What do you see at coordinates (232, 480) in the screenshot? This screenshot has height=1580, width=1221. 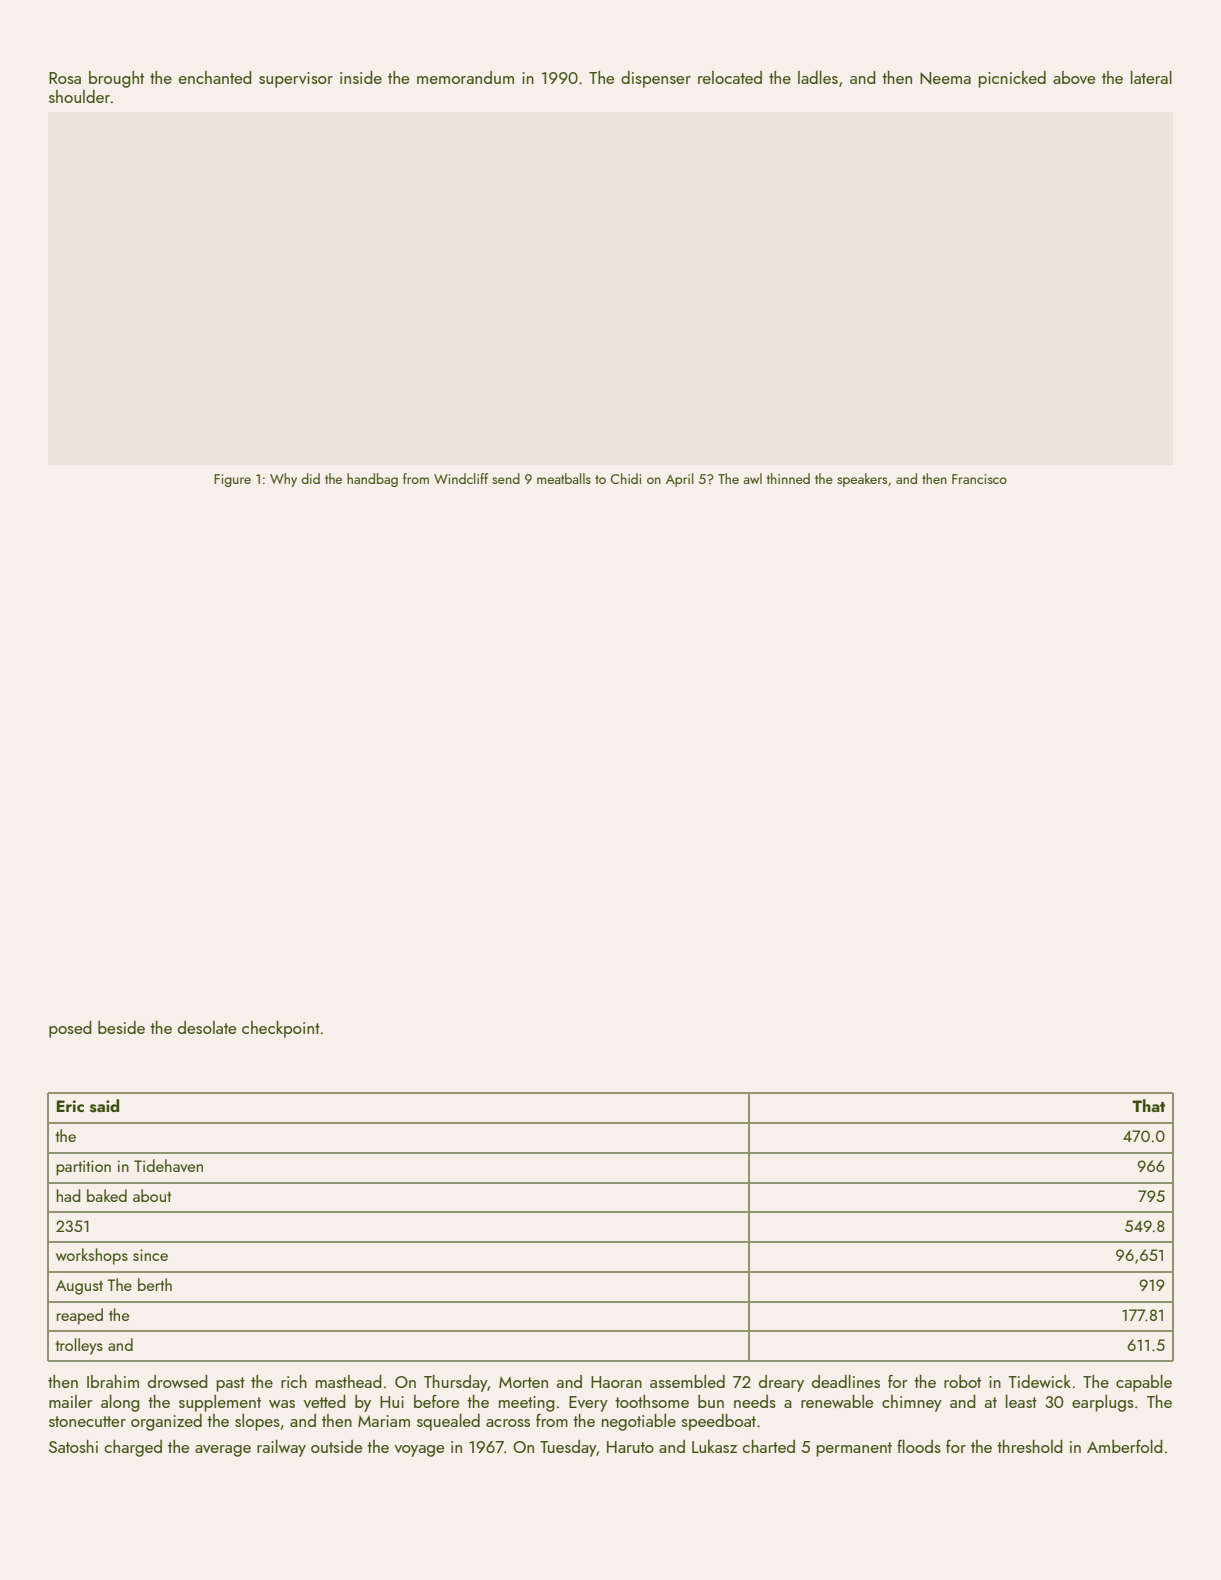 I see `Figure` at bounding box center [232, 480].
